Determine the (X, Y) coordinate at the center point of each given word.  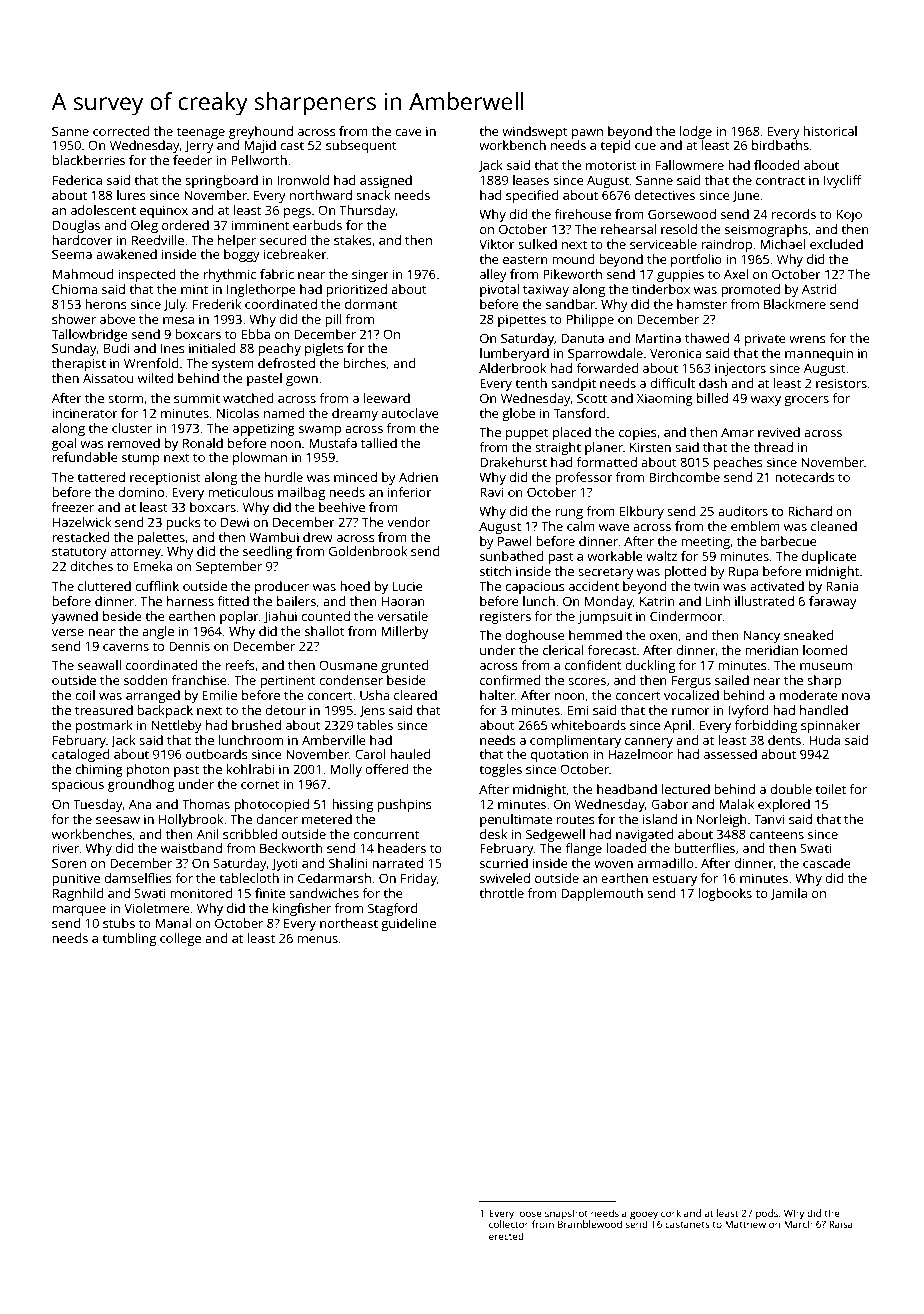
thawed (707, 338)
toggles (500, 770)
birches (364, 363)
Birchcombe (684, 477)
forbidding (766, 726)
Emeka (152, 566)
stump (141, 459)
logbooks (725, 894)
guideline (408, 924)
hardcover (82, 240)
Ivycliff (843, 181)
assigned (386, 181)
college (180, 939)
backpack (165, 711)
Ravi (492, 492)
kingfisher (302, 909)
